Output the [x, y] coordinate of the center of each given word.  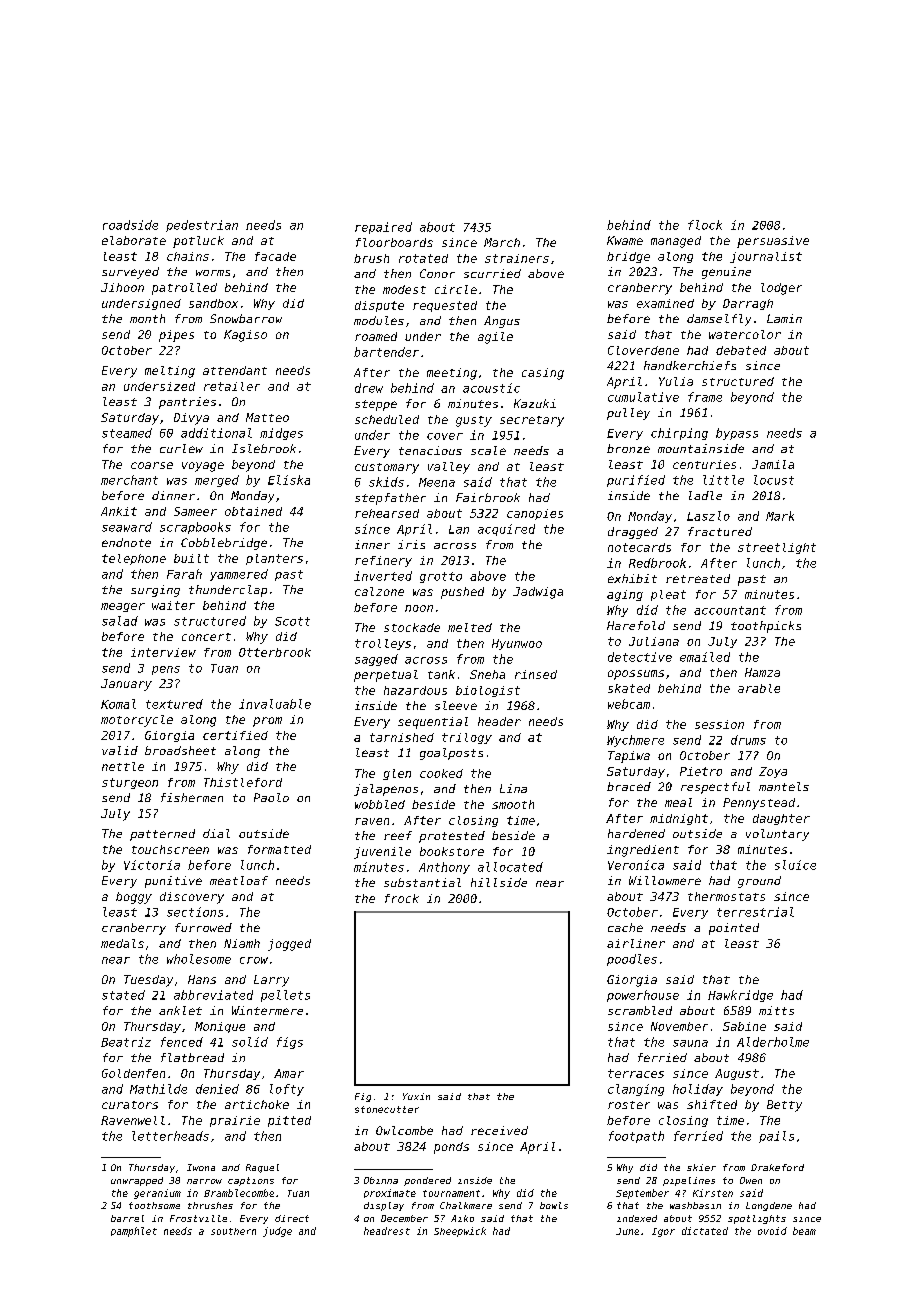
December [404, 1218]
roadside [130, 225]
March [502, 242]
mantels [784, 786]
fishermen [192, 797]
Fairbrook [488, 497]
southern [233, 1231]
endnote [126, 542]
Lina [513, 788]
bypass [737, 434]
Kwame [625, 240]
